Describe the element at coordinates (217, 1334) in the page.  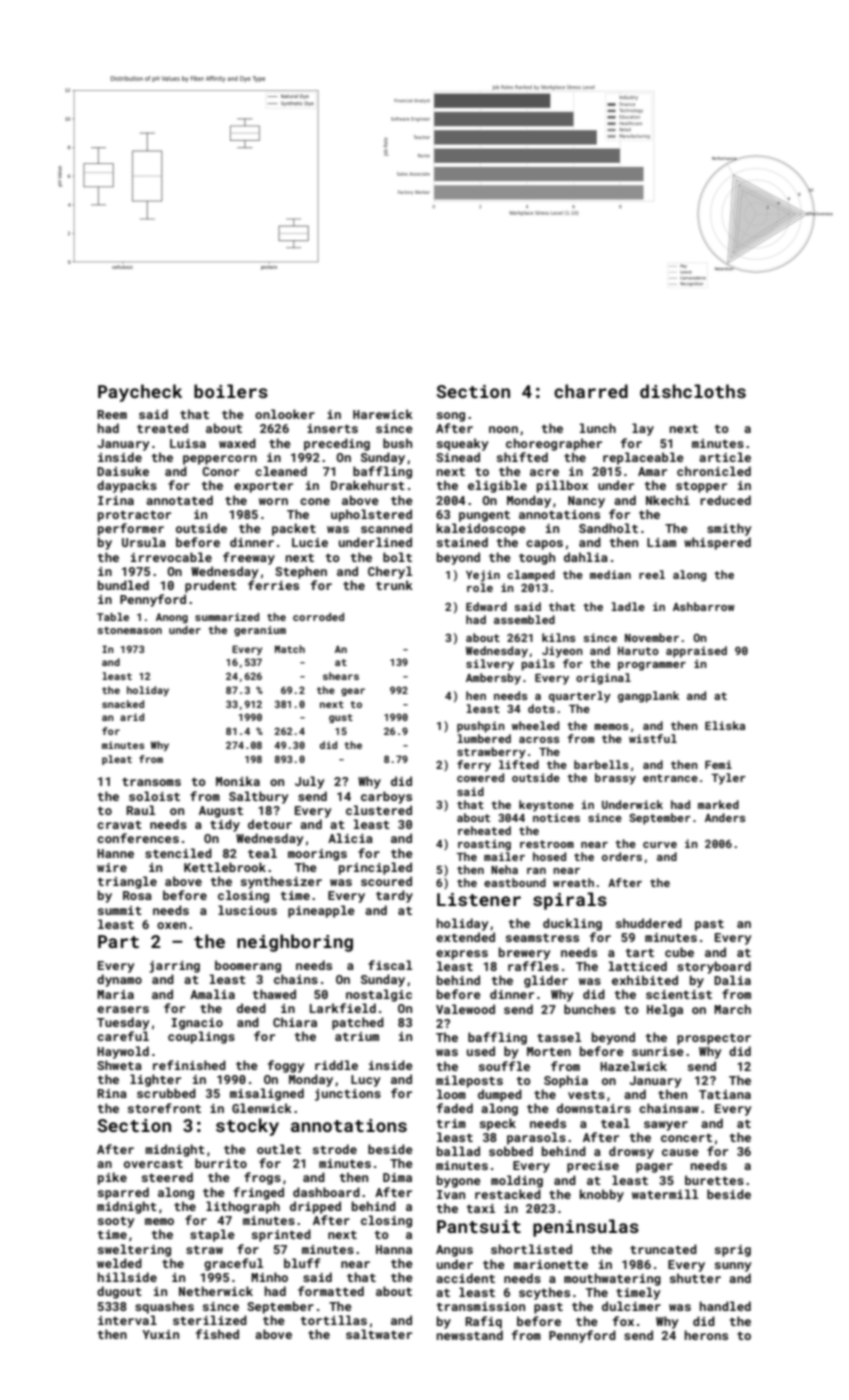
I see `fished` at that location.
